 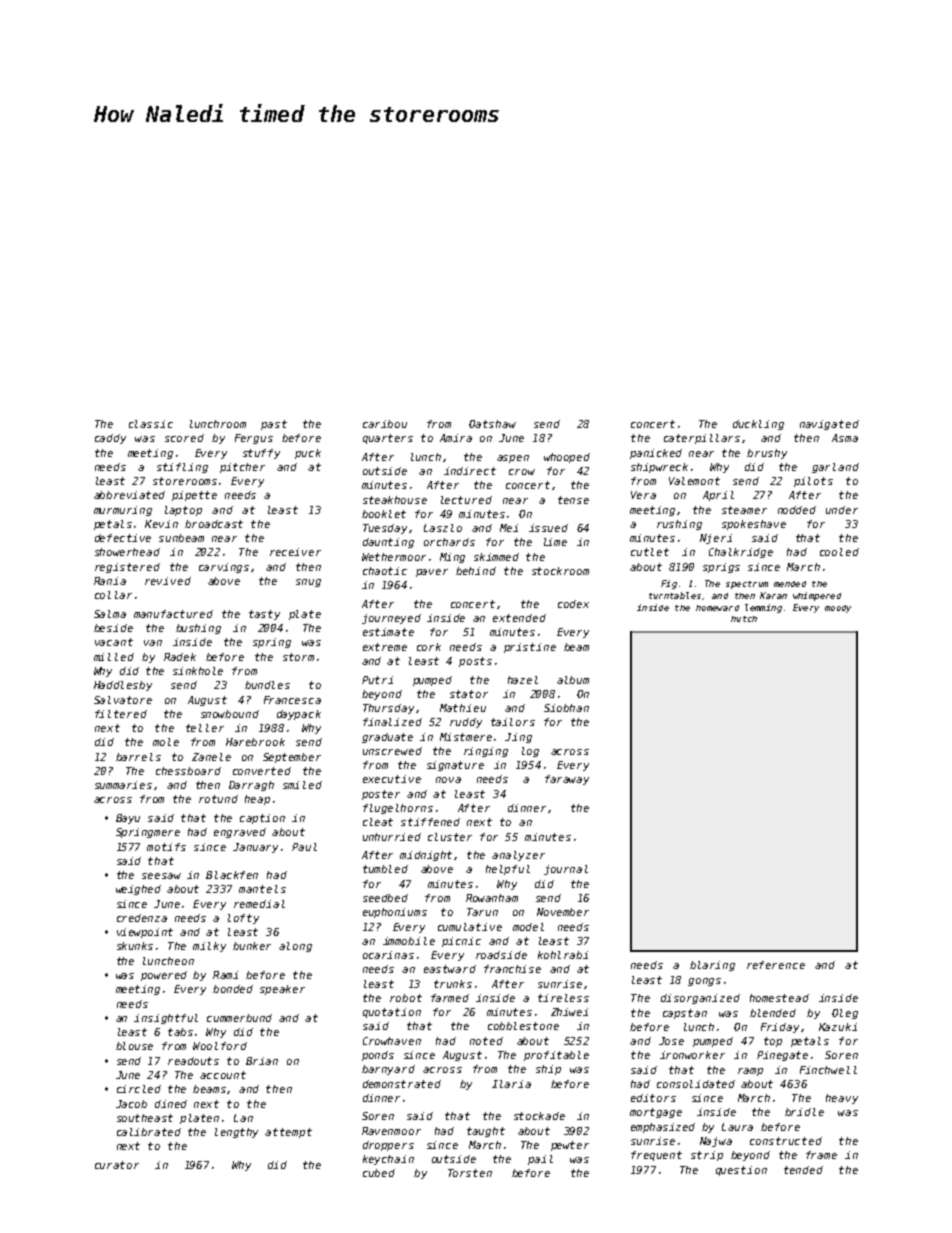 What do you see at coordinates (643, 495) in the screenshot?
I see `Vera` at bounding box center [643, 495].
